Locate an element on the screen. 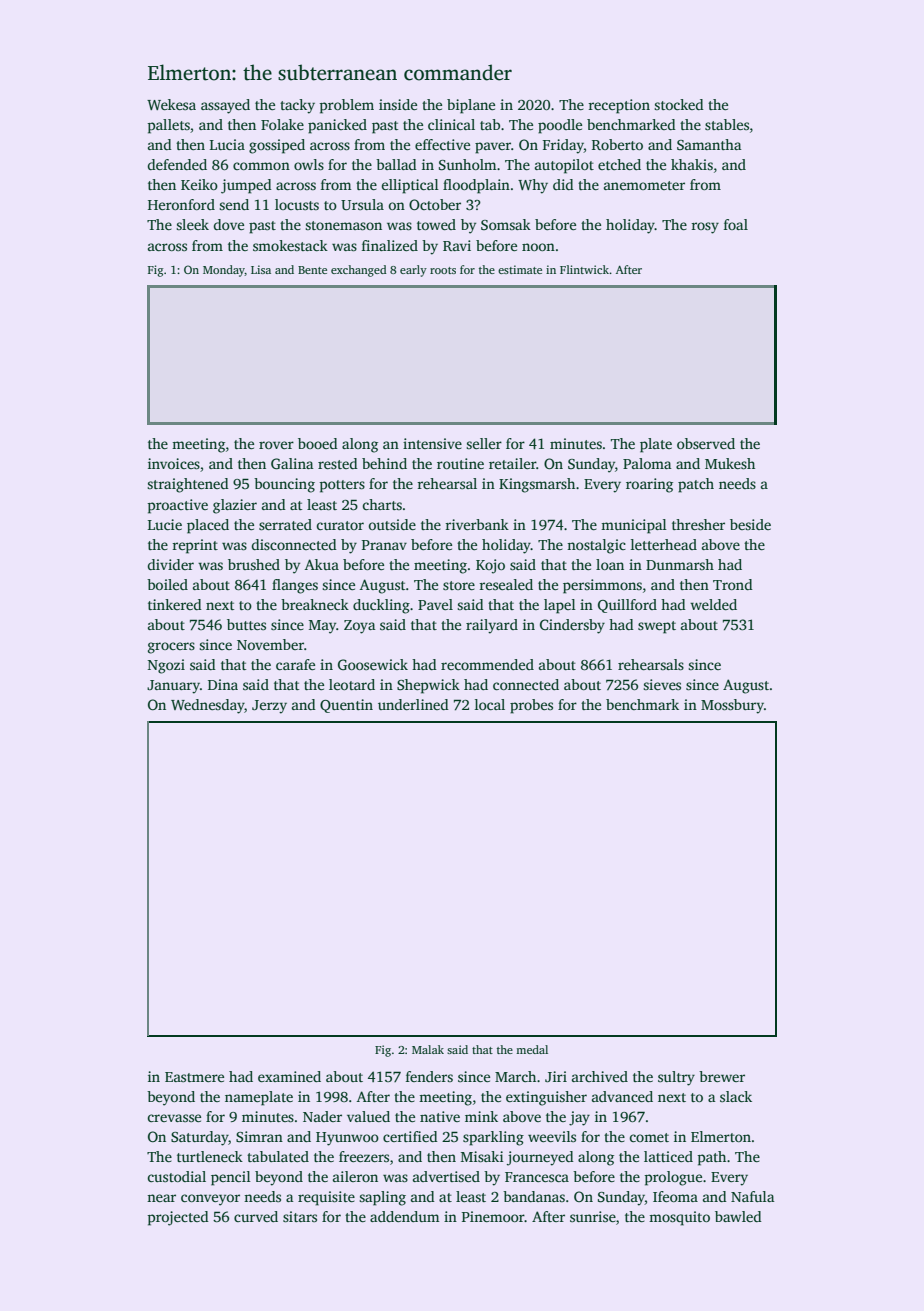  Malak is located at coordinates (428, 1049).
